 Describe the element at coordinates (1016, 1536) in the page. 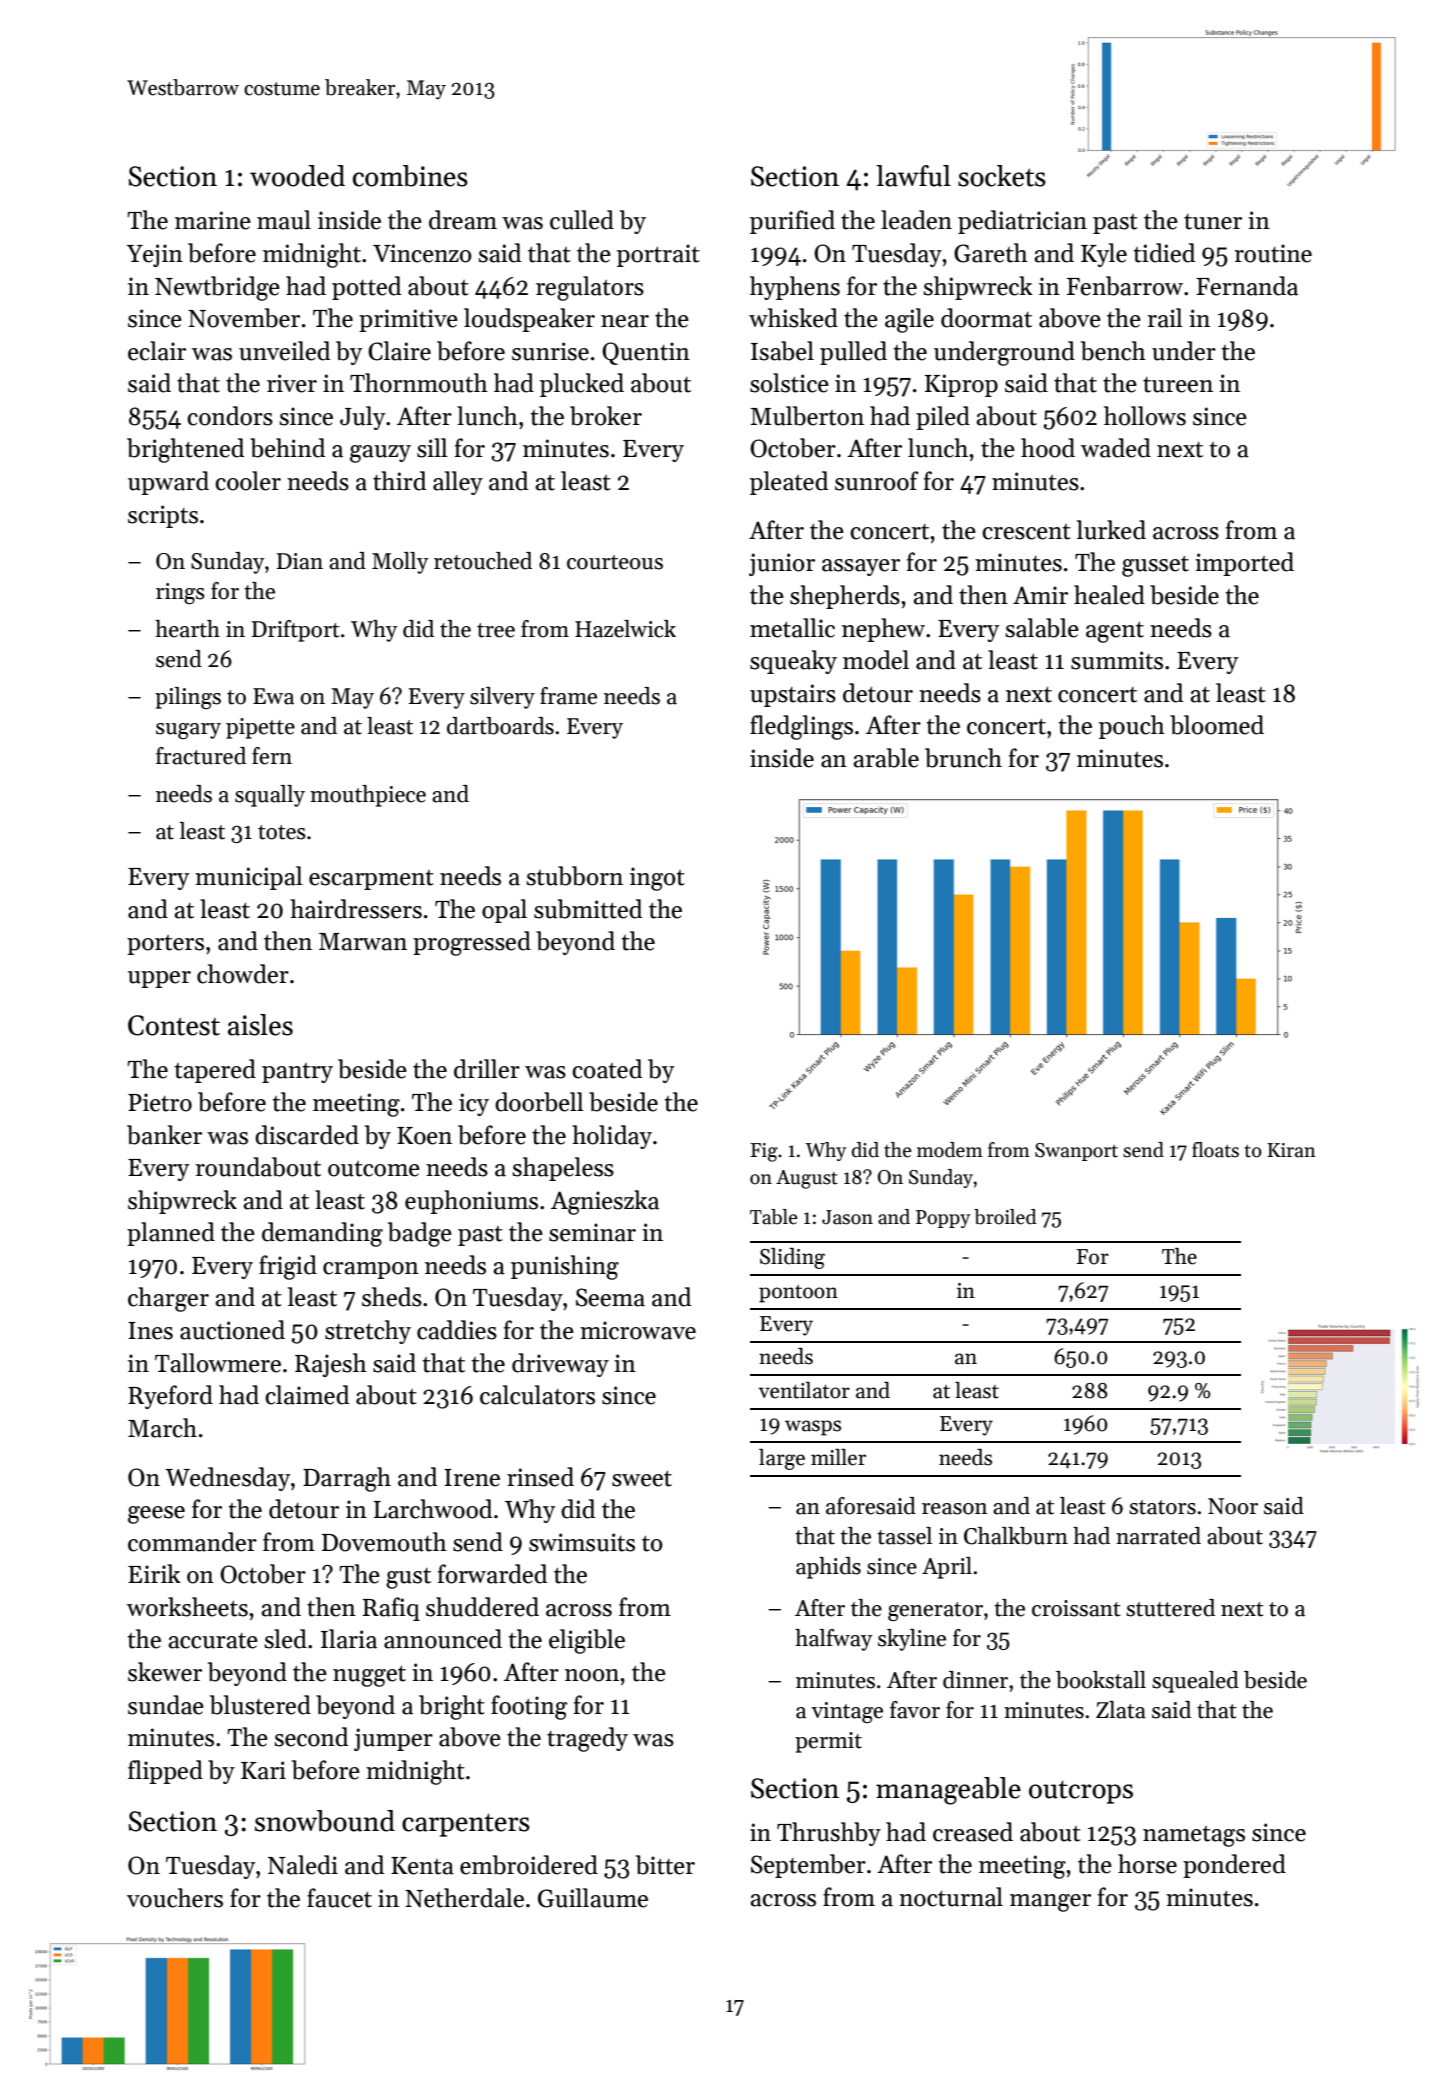

I see `Chalkburn` at that location.
